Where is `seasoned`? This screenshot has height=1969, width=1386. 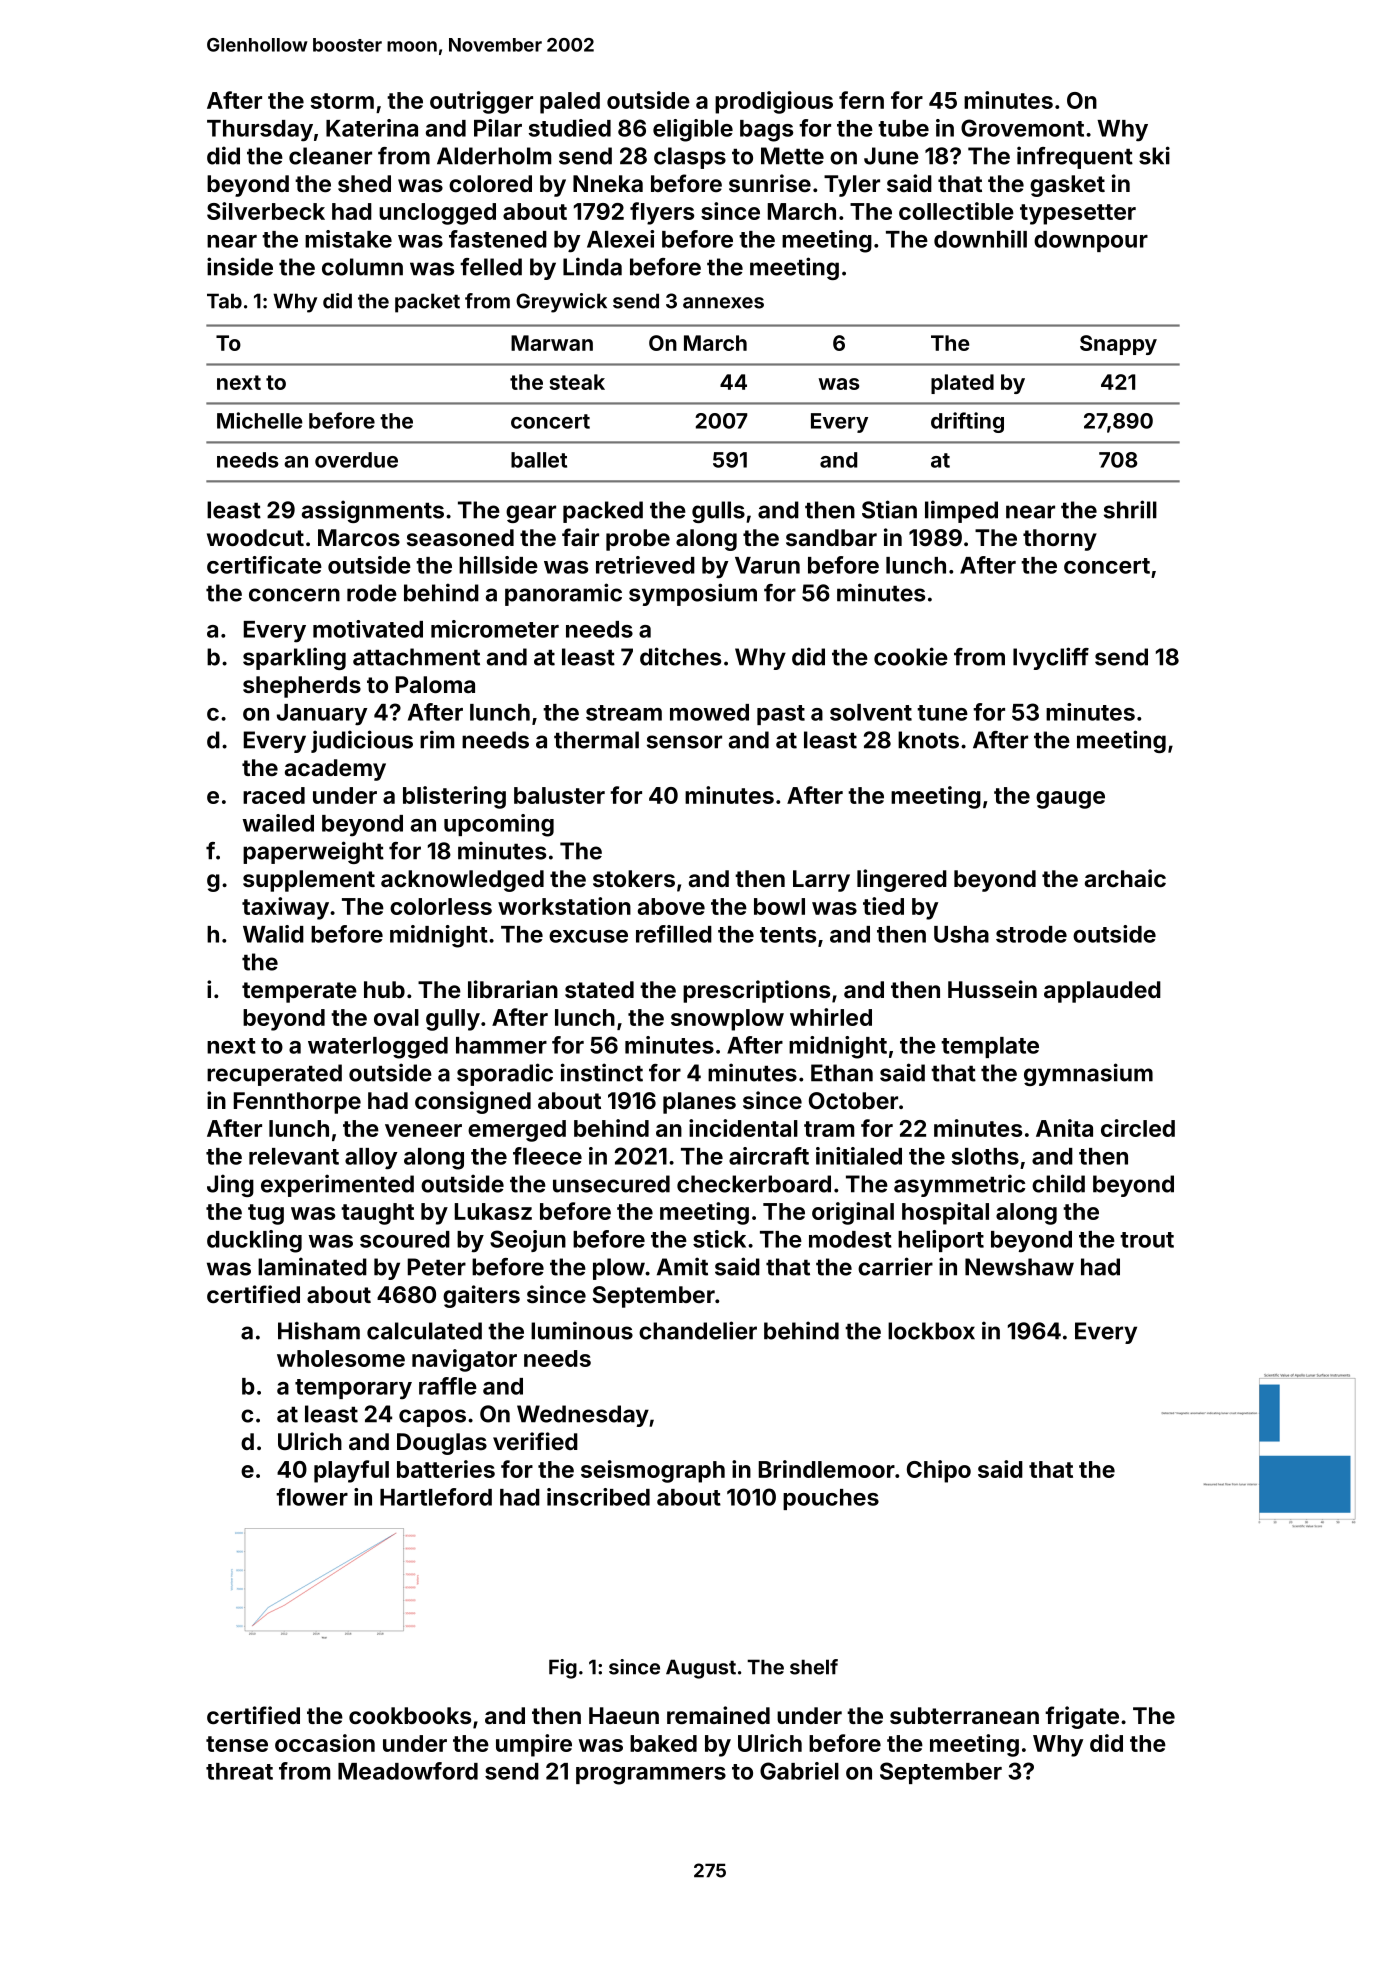 seasoned is located at coordinates (460, 537).
